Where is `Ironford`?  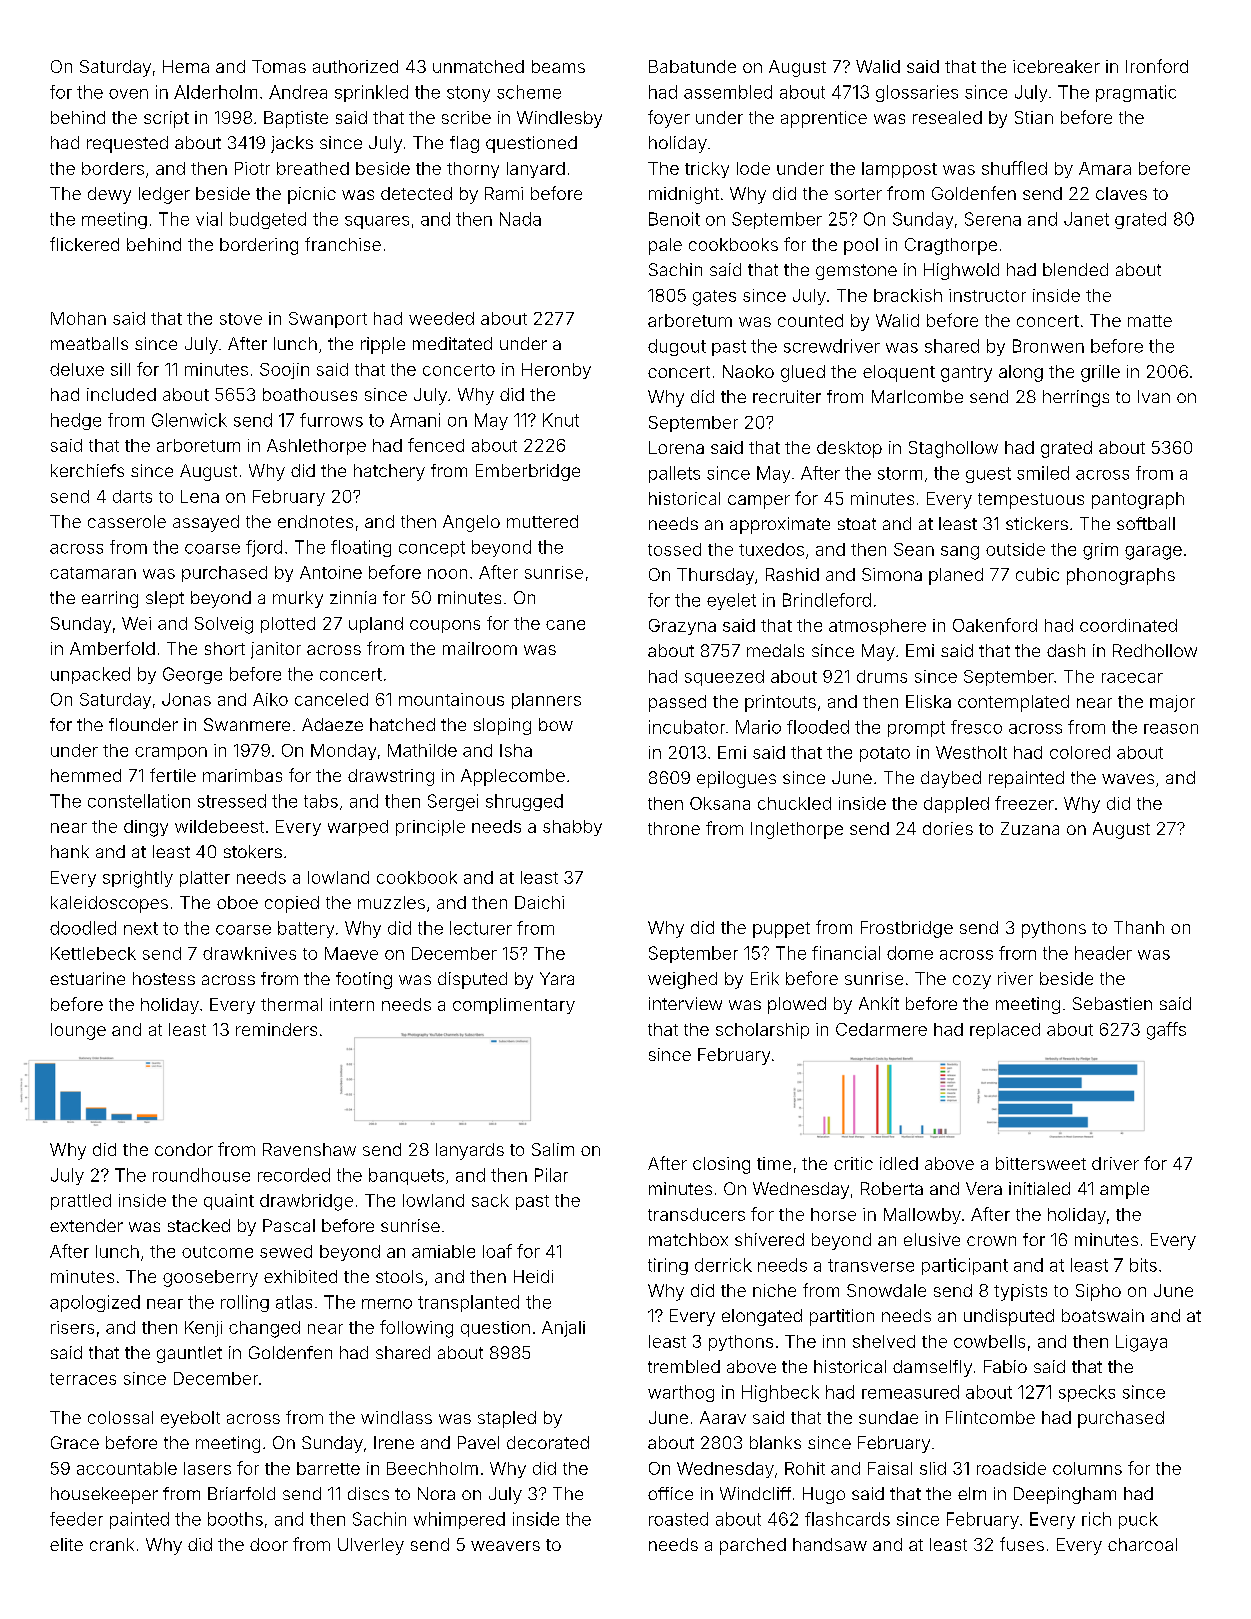
Ironford is located at coordinates (1157, 66).
